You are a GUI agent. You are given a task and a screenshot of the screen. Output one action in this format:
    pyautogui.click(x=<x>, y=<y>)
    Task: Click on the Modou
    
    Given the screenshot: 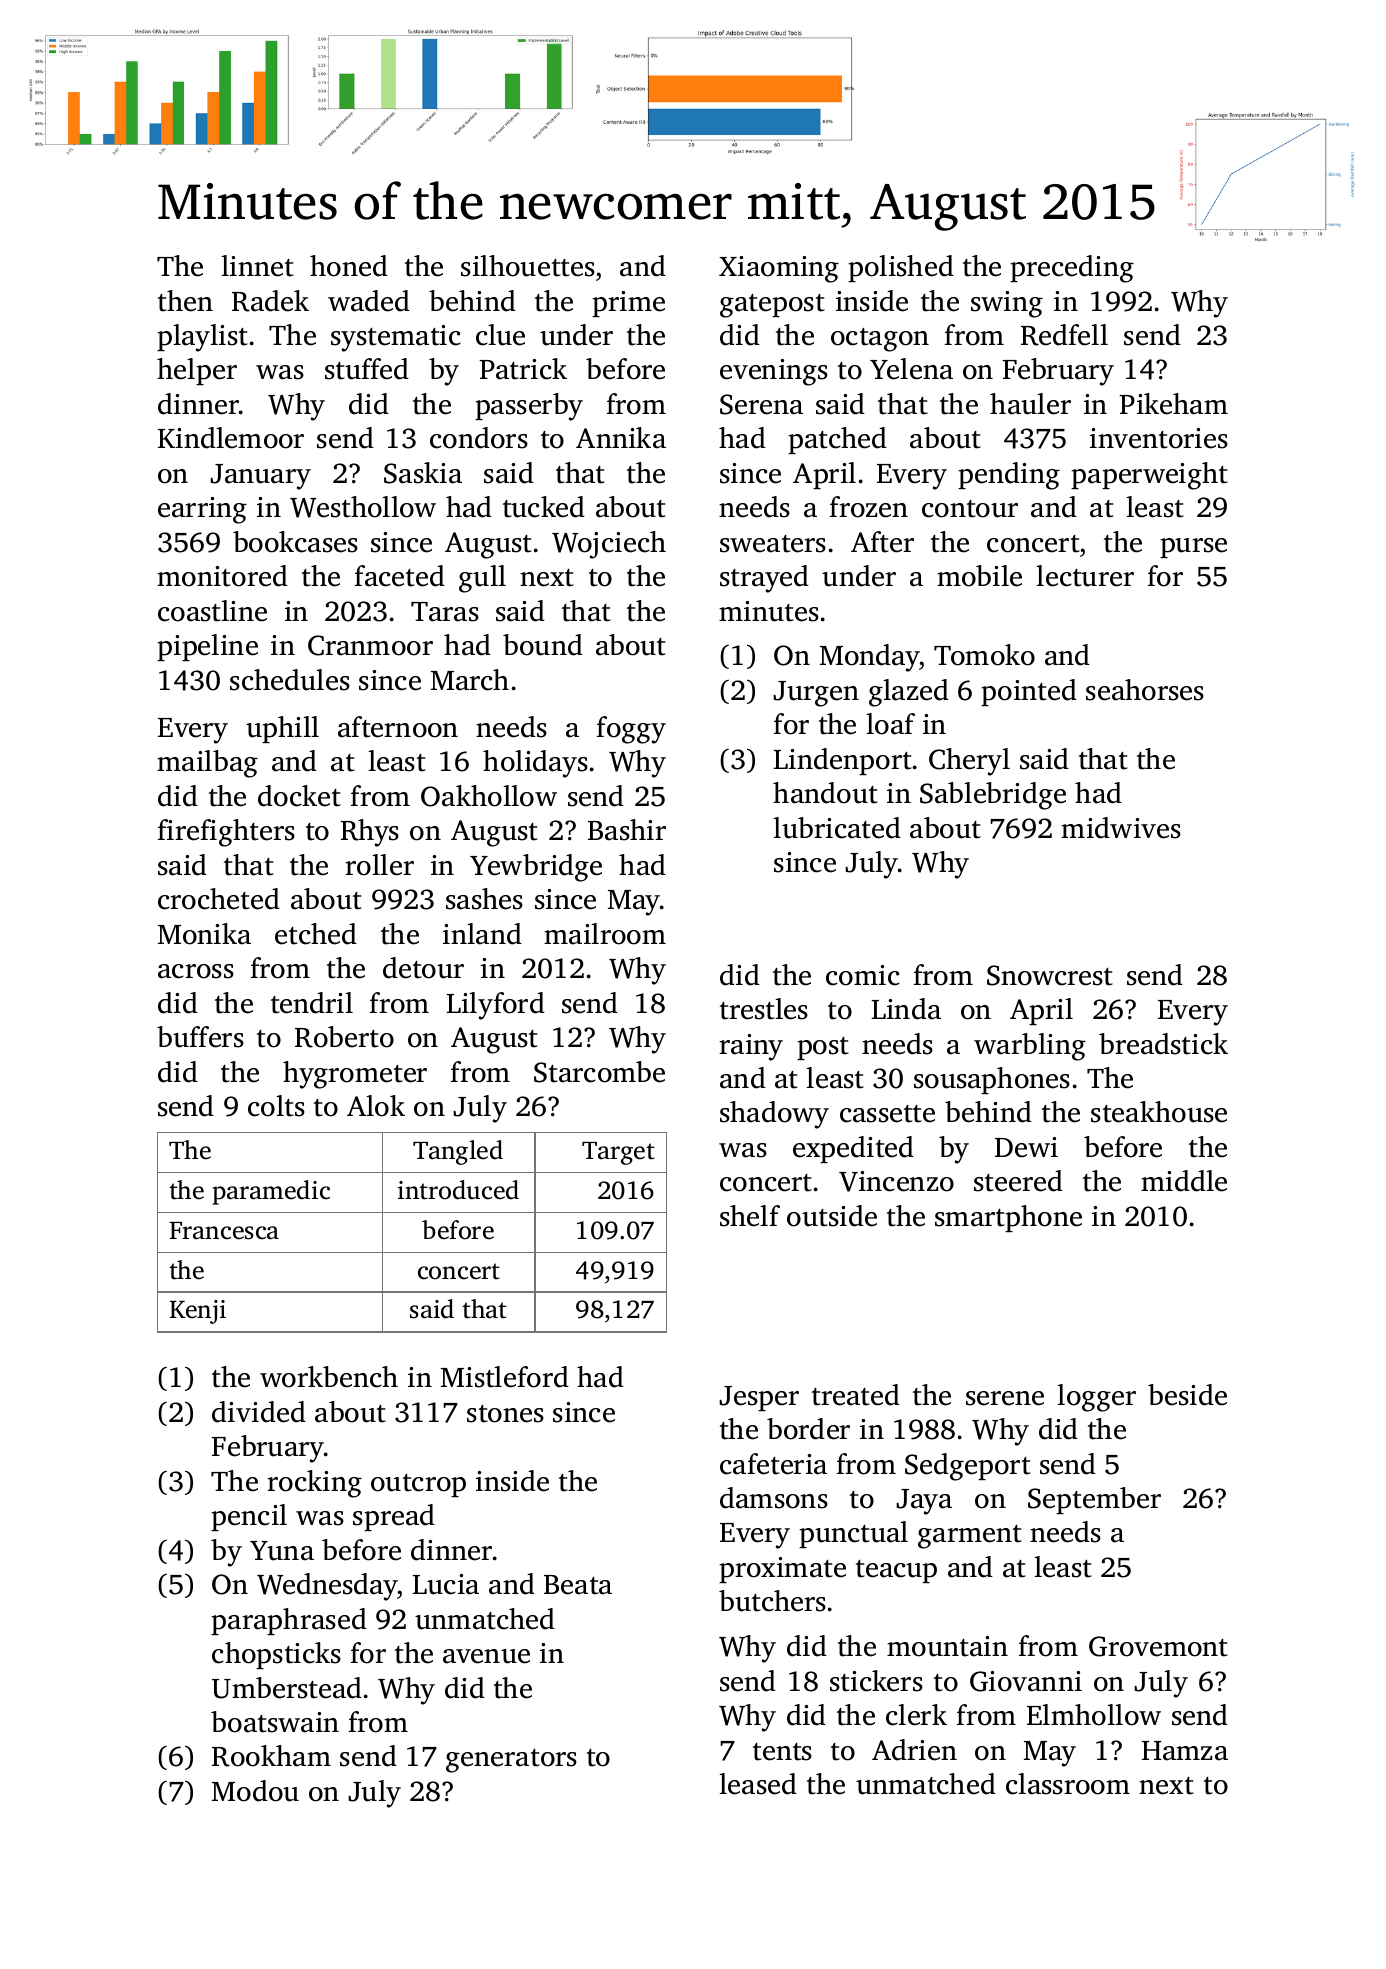 What is the action you would take?
    pyautogui.click(x=255, y=1791)
